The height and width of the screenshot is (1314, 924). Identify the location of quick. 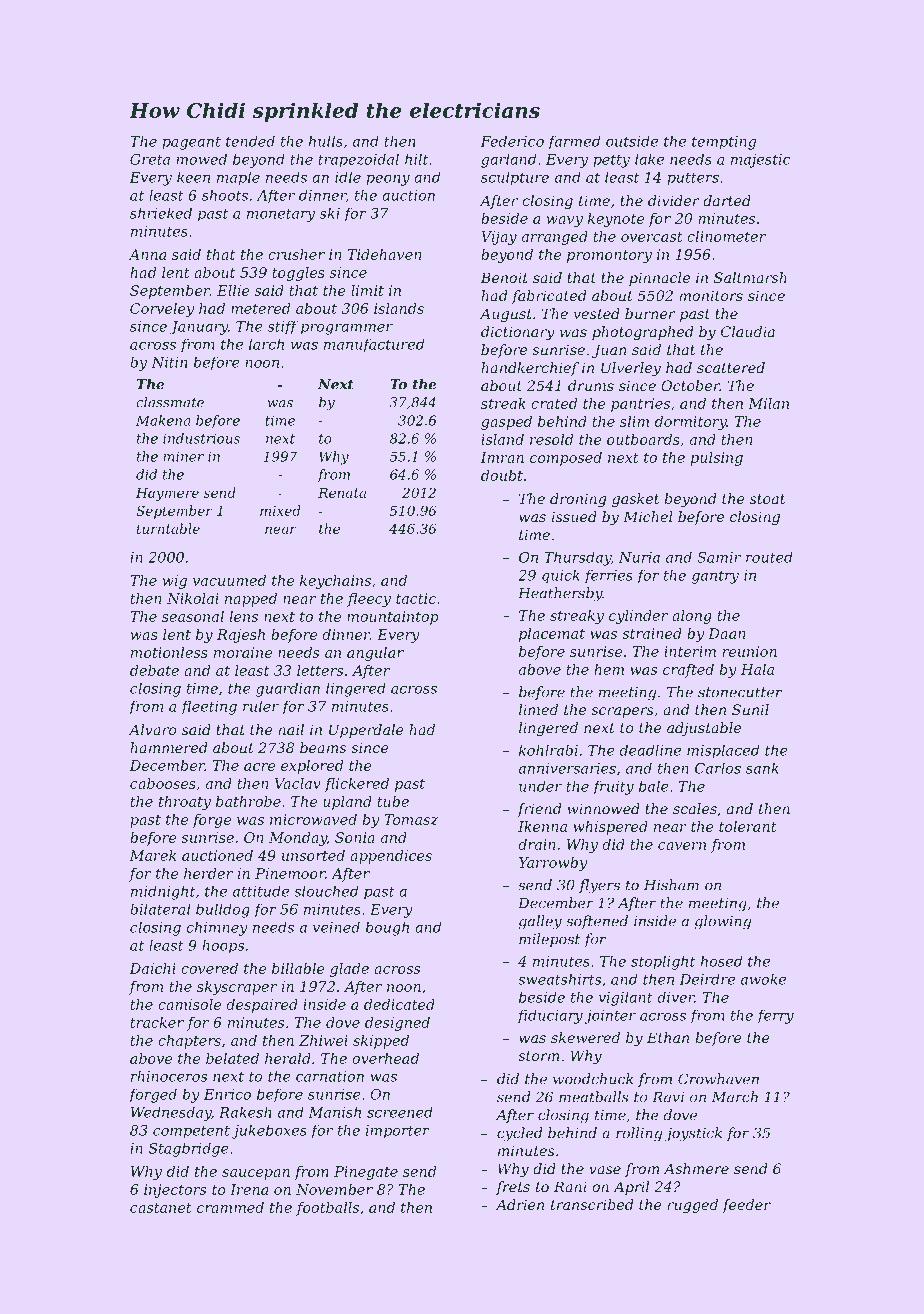
(561, 576).
